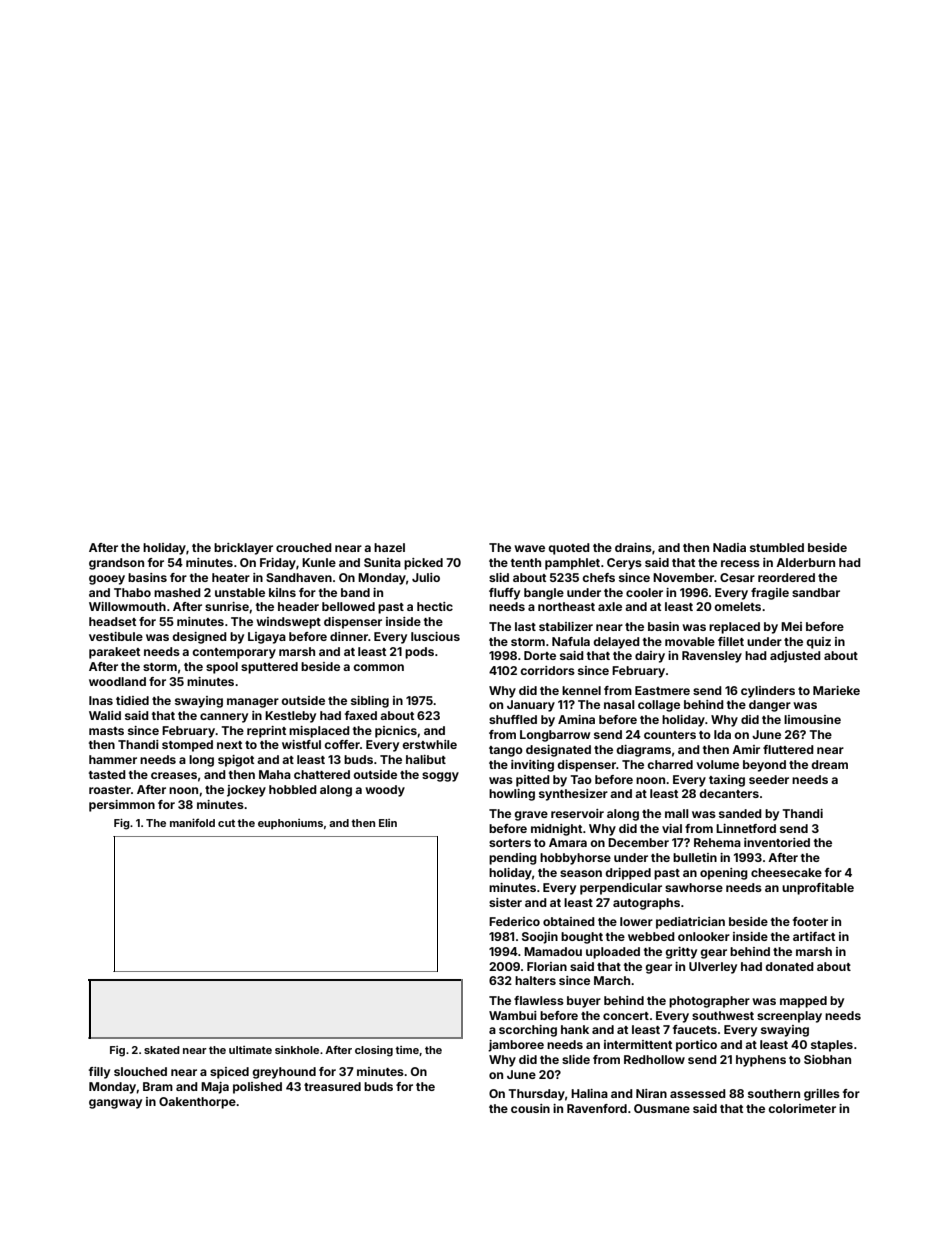 This screenshot has width=952, height=1233. Describe the element at coordinates (322, 774) in the screenshot. I see `chattered` at that location.
